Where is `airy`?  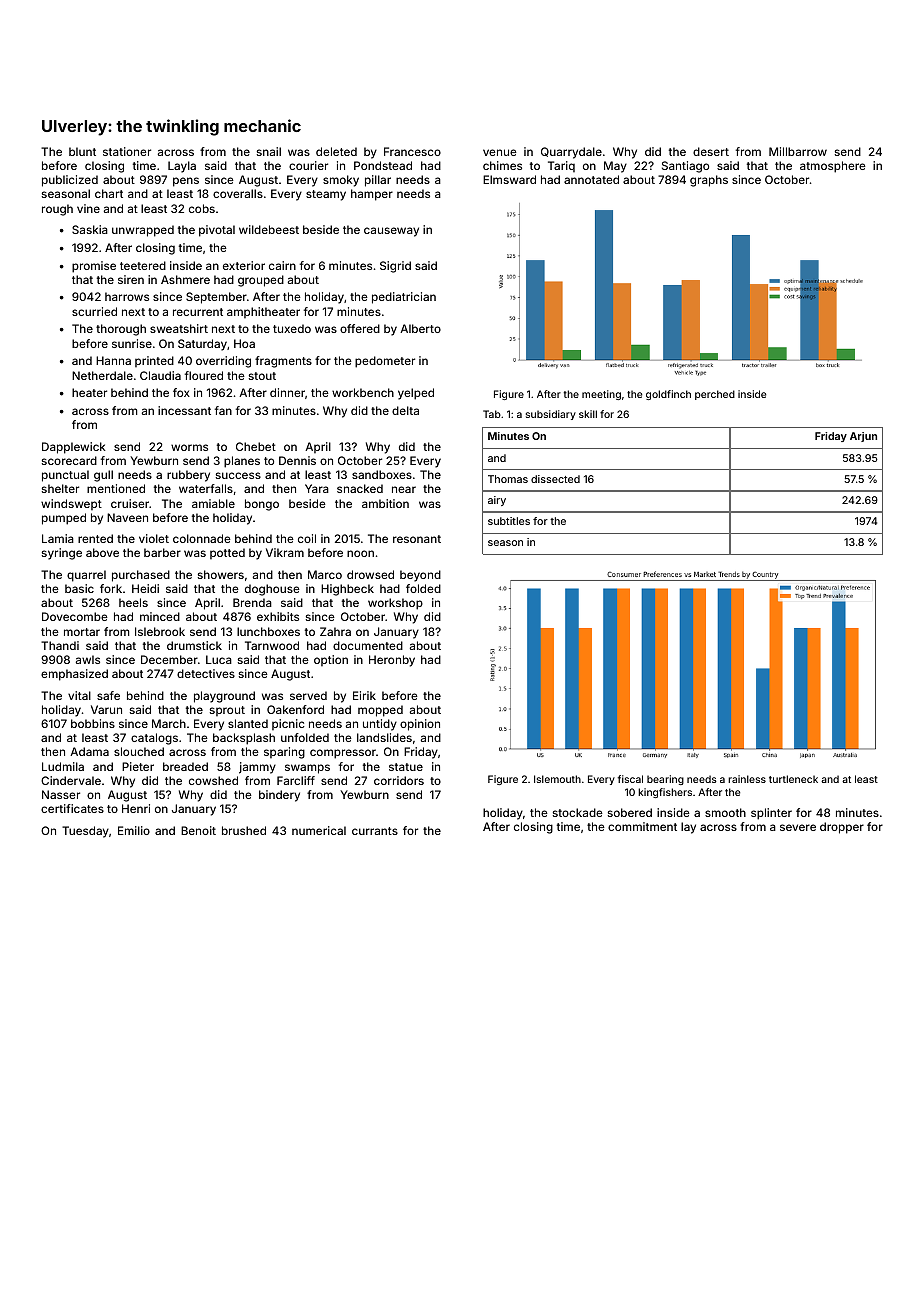
airy is located at coordinates (497, 501).
